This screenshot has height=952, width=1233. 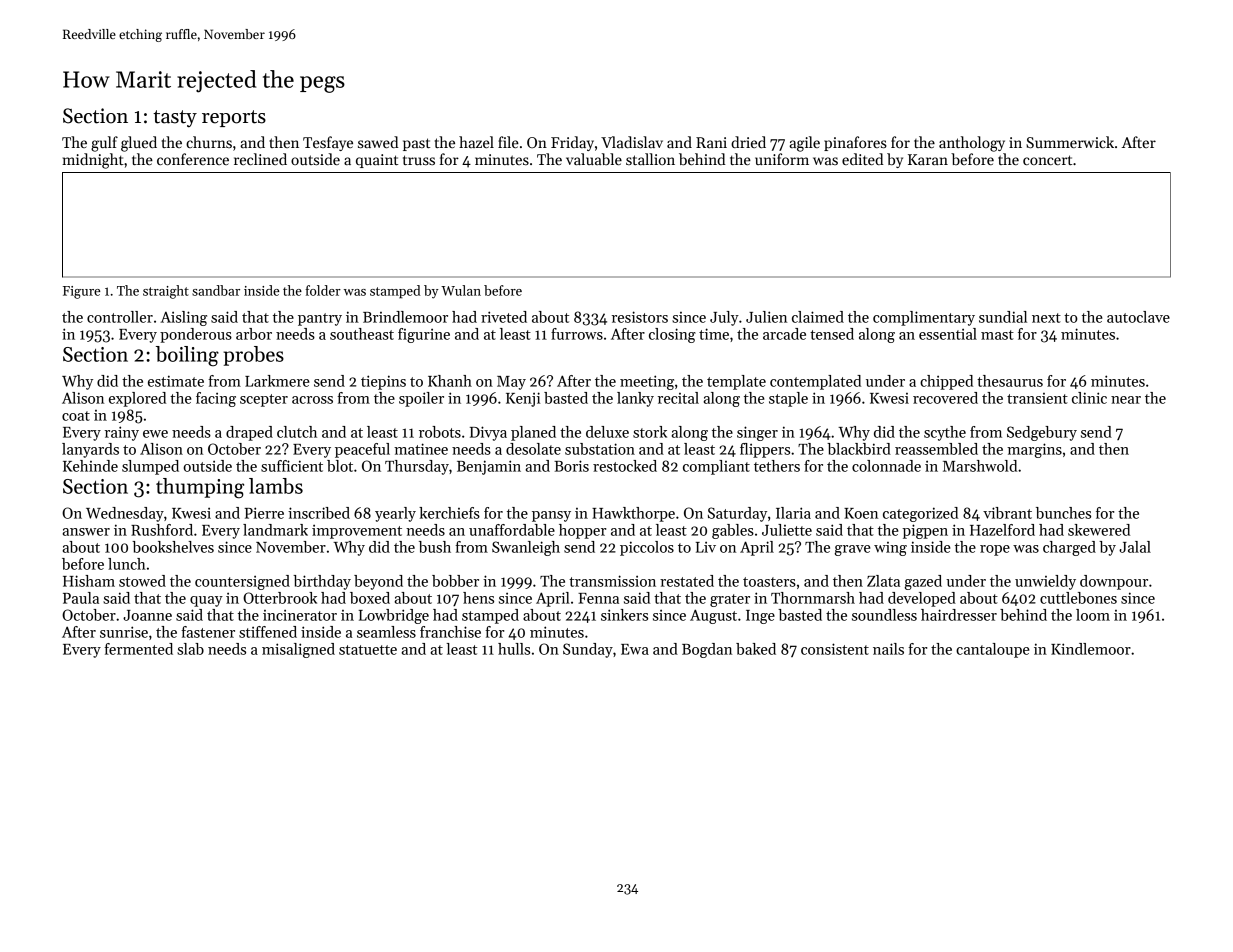 I want to click on rope, so click(x=995, y=550).
